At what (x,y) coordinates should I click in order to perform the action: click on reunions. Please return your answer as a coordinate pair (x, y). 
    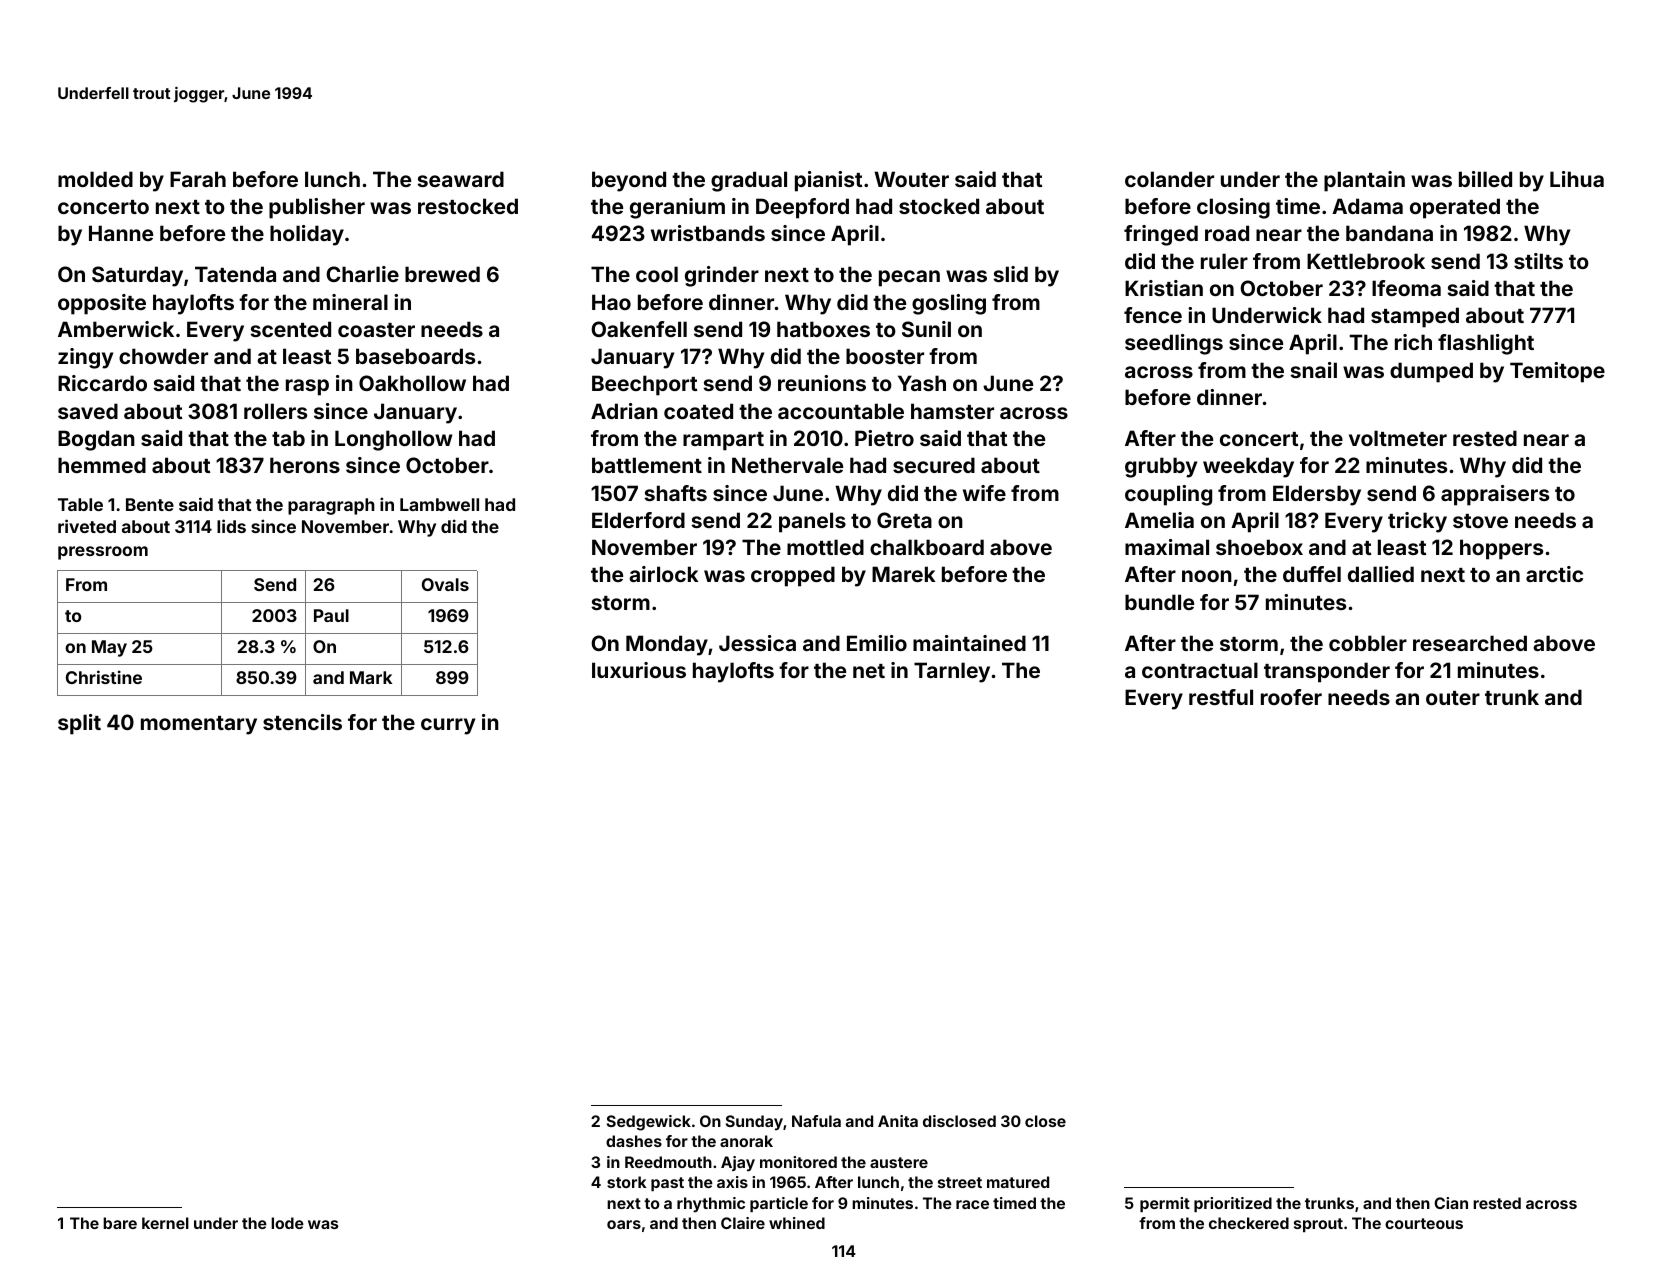
    Looking at the image, I should click on (822, 383).
